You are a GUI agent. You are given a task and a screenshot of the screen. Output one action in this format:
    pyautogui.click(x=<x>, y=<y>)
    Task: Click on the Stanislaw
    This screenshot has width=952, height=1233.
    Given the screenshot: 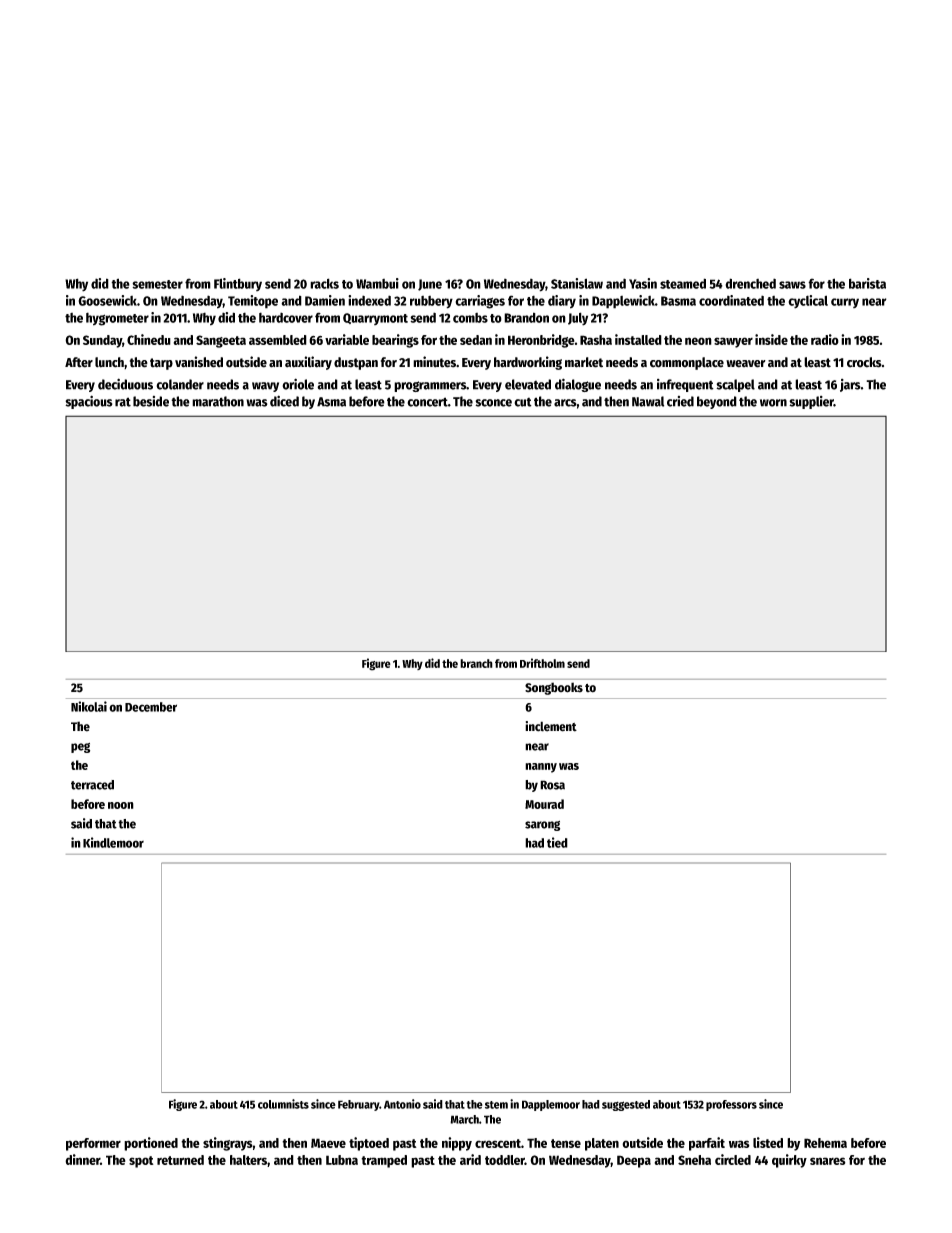 What is the action you would take?
    pyautogui.click(x=577, y=283)
